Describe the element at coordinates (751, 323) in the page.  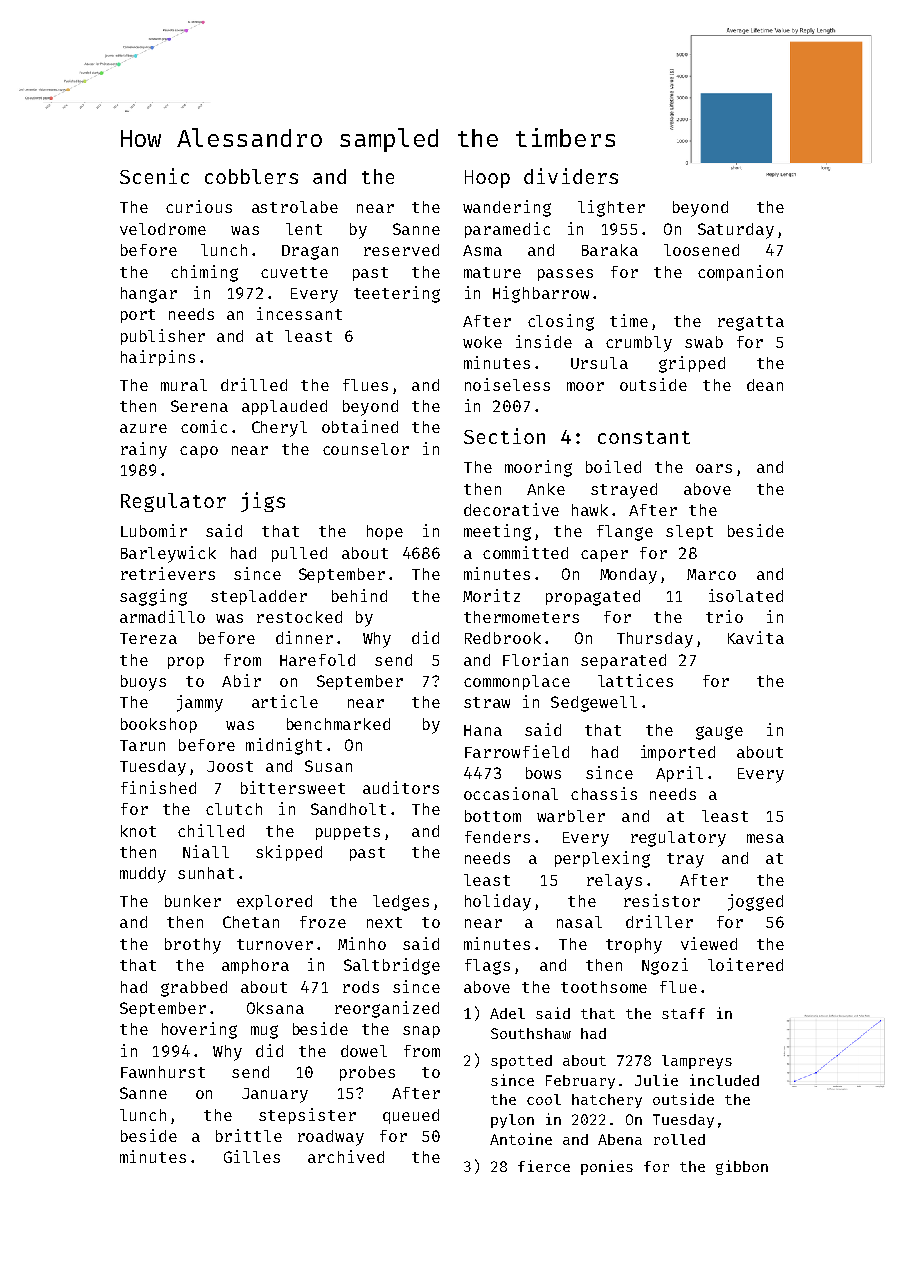
I see `regatta` at that location.
